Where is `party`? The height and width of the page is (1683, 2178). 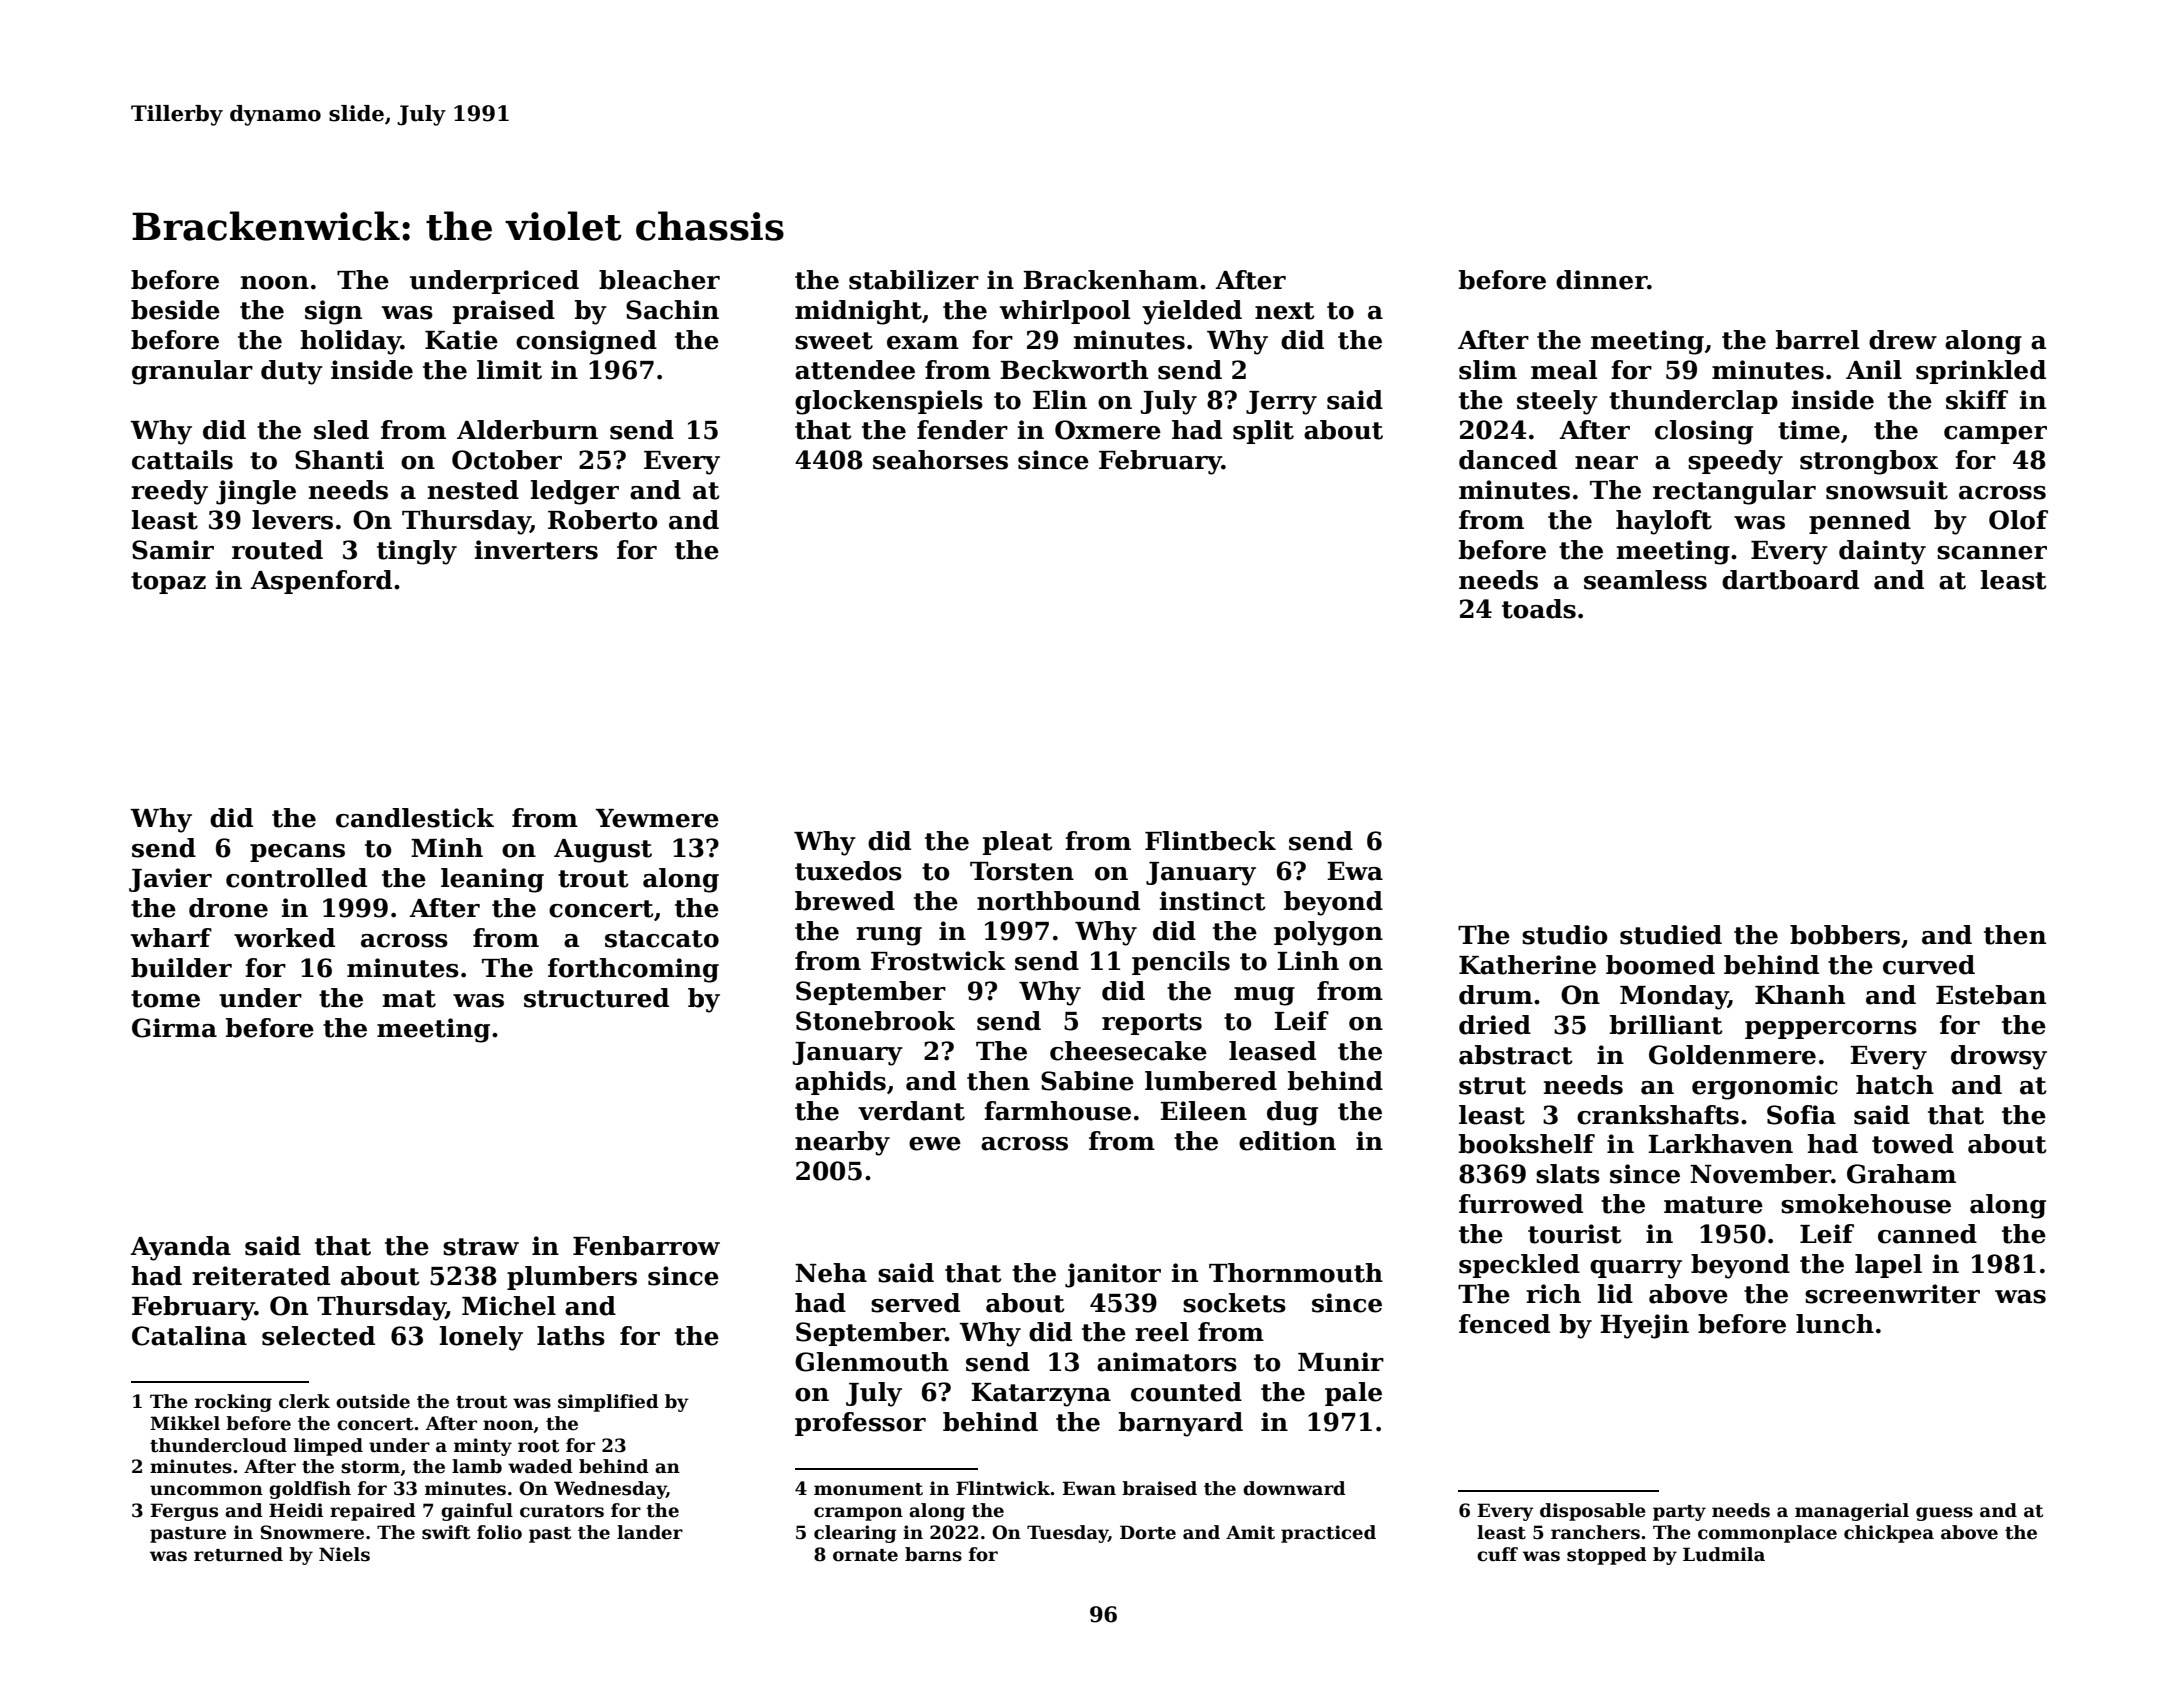
party is located at coordinates (1679, 1513).
